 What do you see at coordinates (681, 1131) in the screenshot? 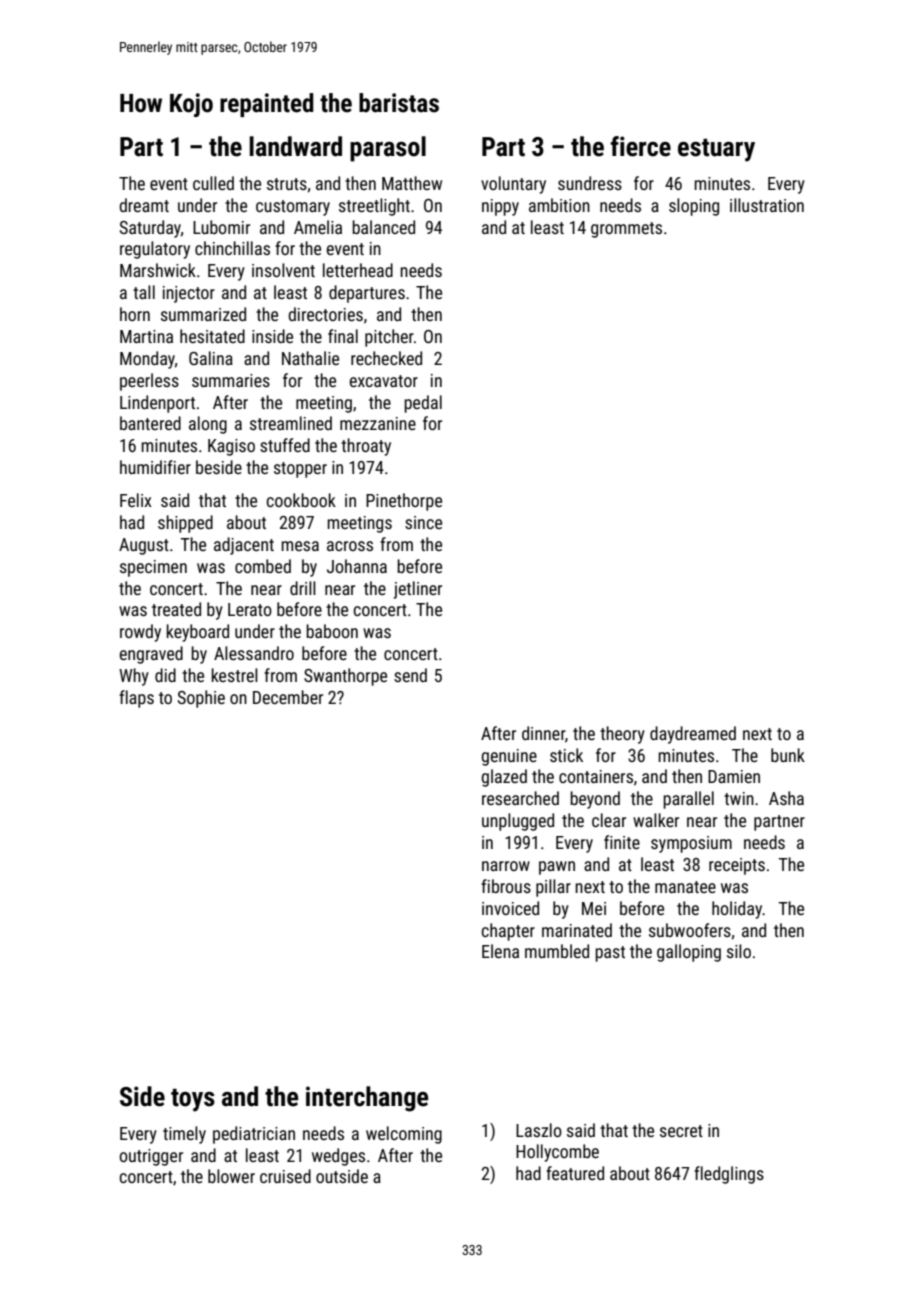
I see `secret` at bounding box center [681, 1131].
